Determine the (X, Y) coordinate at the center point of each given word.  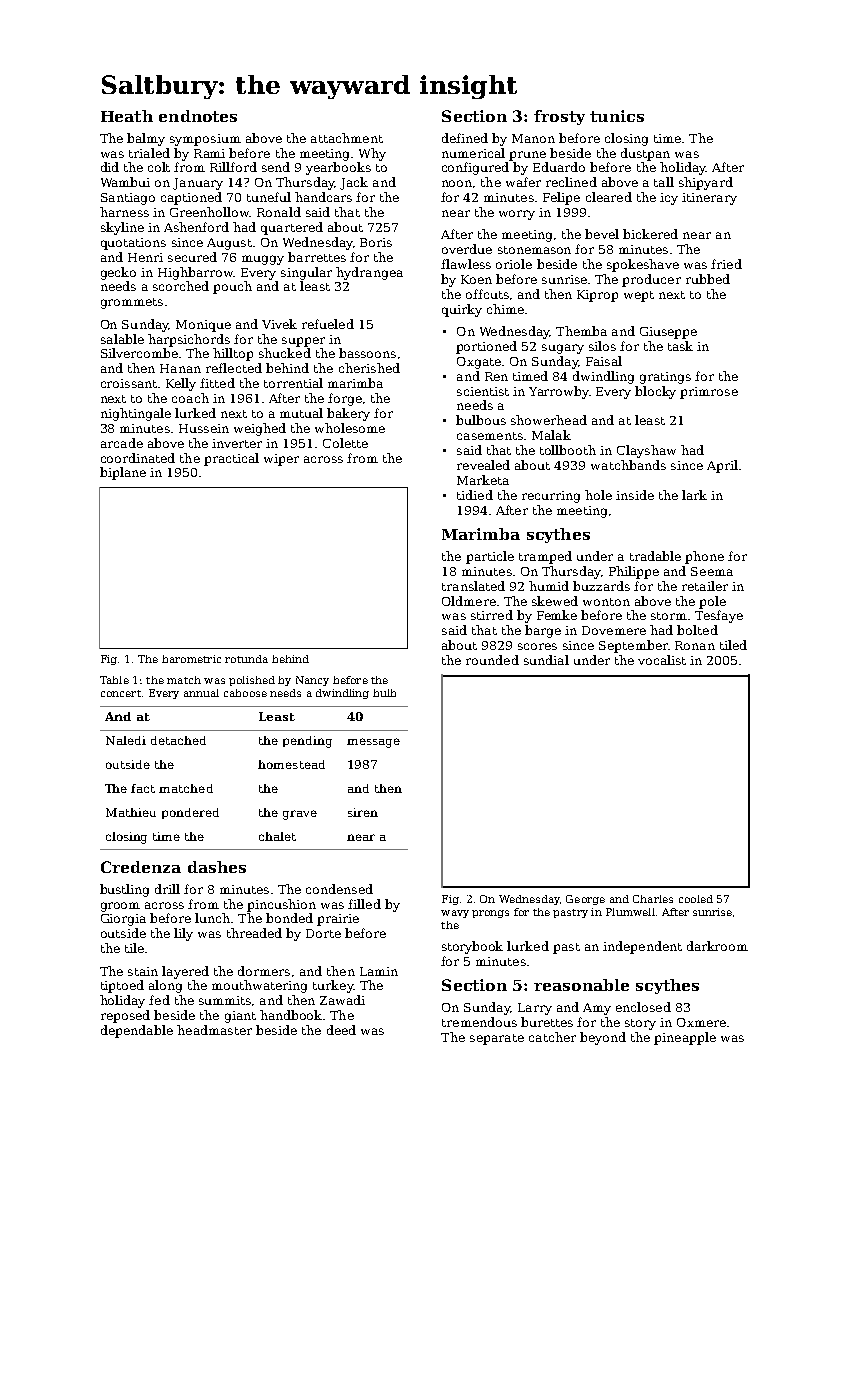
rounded (492, 660)
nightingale (136, 414)
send (276, 167)
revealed (483, 465)
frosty (559, 117)
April (722, 466)
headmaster (214, 1030)
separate (497, 1039)
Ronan (695, 645)
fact (143, 788)
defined (465, 138)
